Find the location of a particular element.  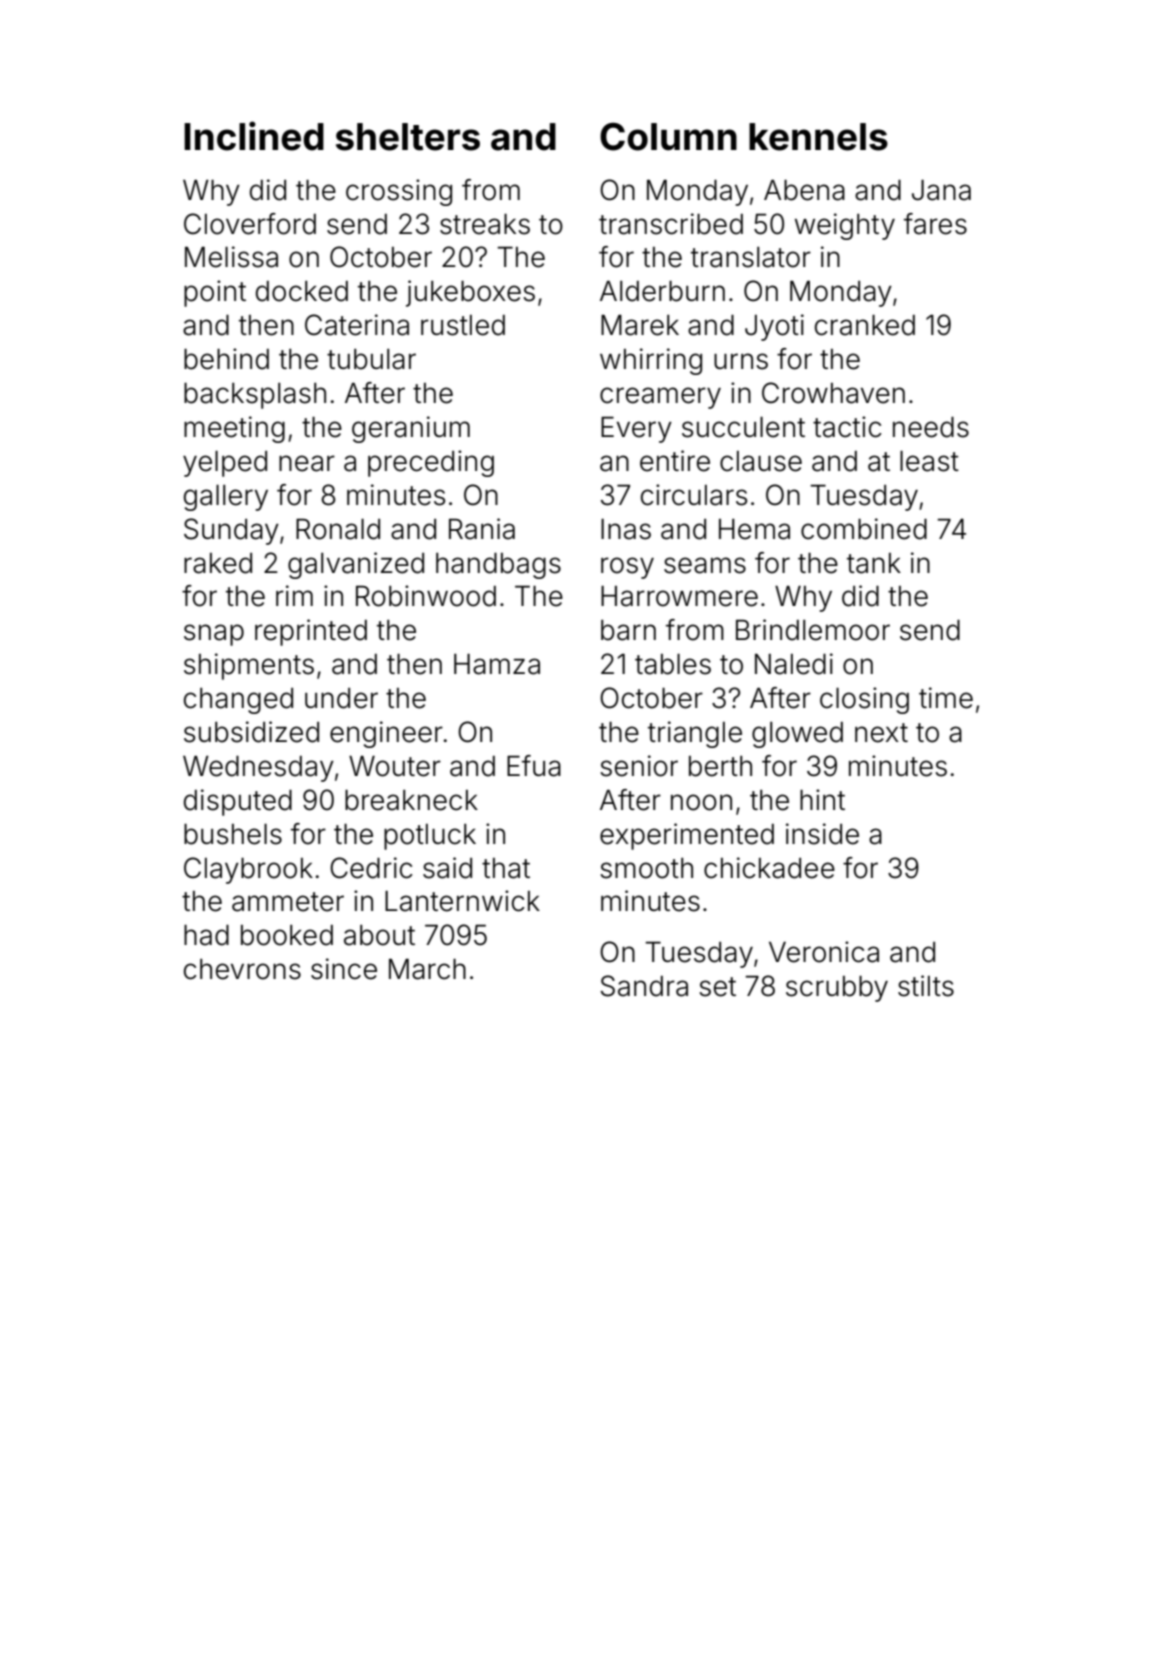

Column is located at coordinates (668, 137).
